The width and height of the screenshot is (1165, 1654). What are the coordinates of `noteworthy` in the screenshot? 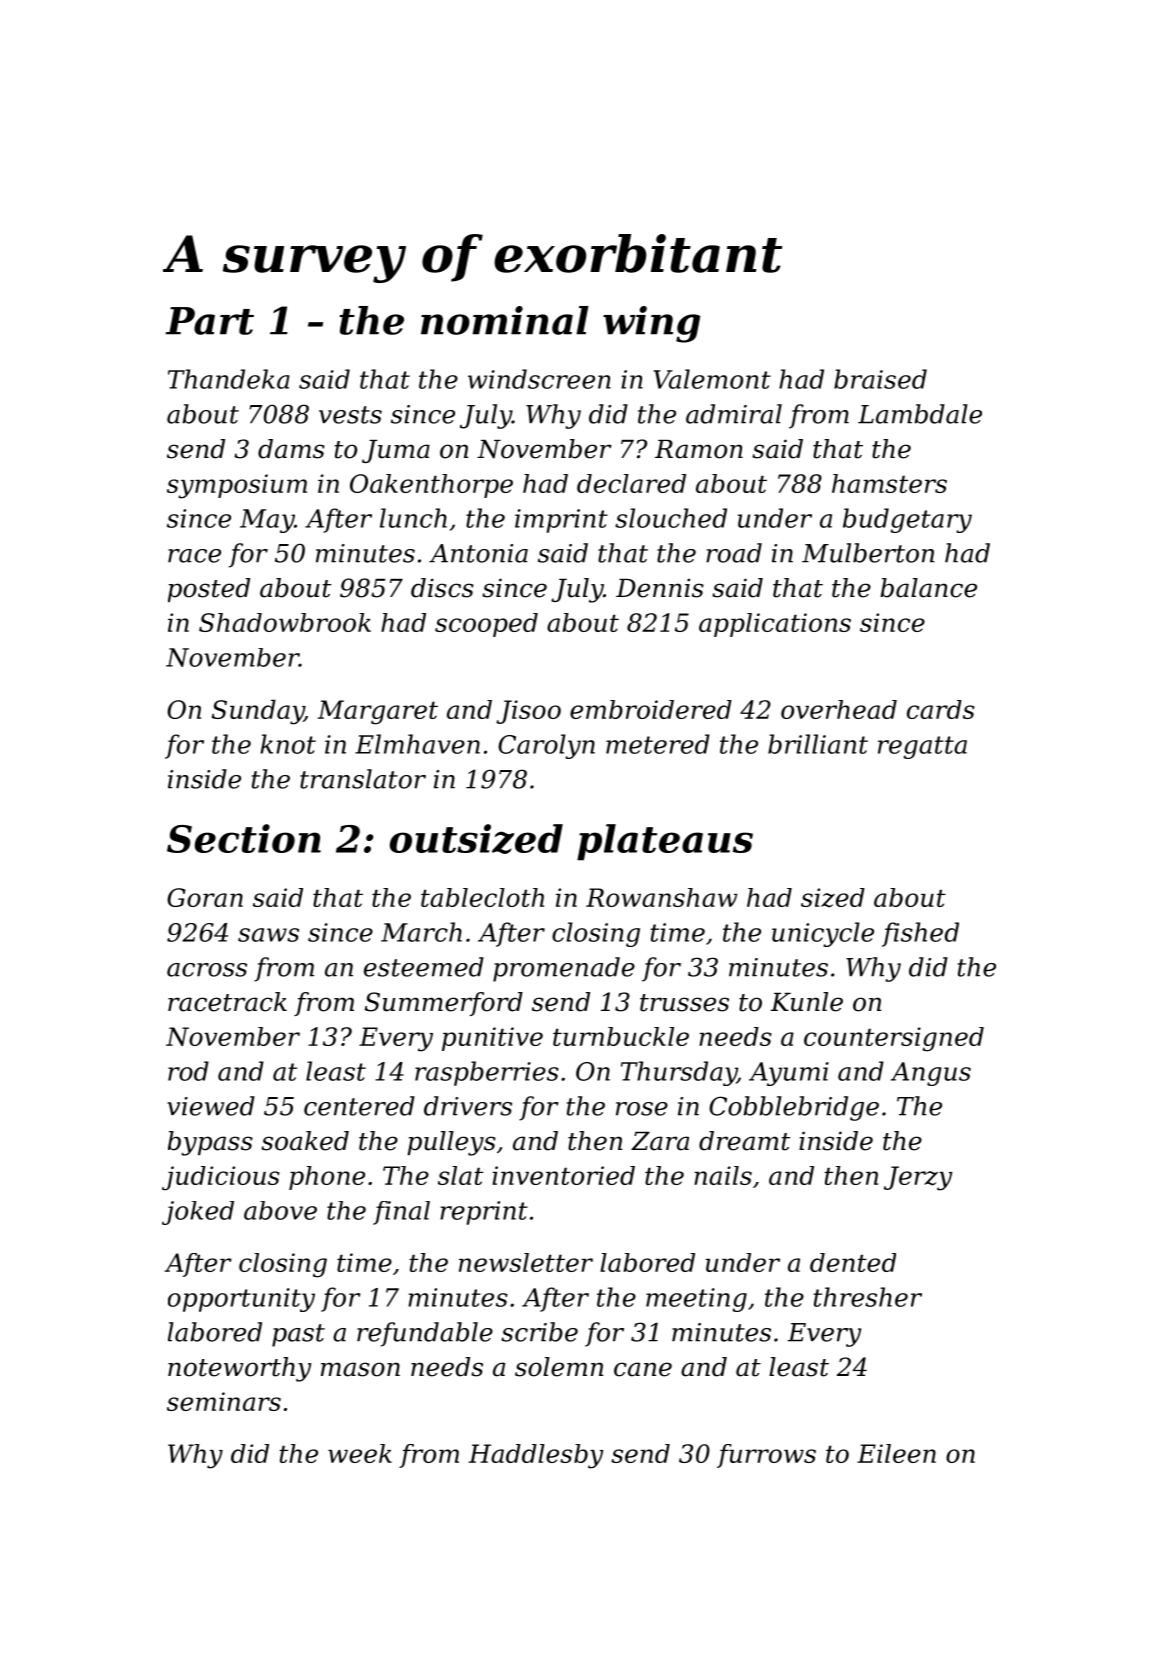 It's located at (239, 1369).
